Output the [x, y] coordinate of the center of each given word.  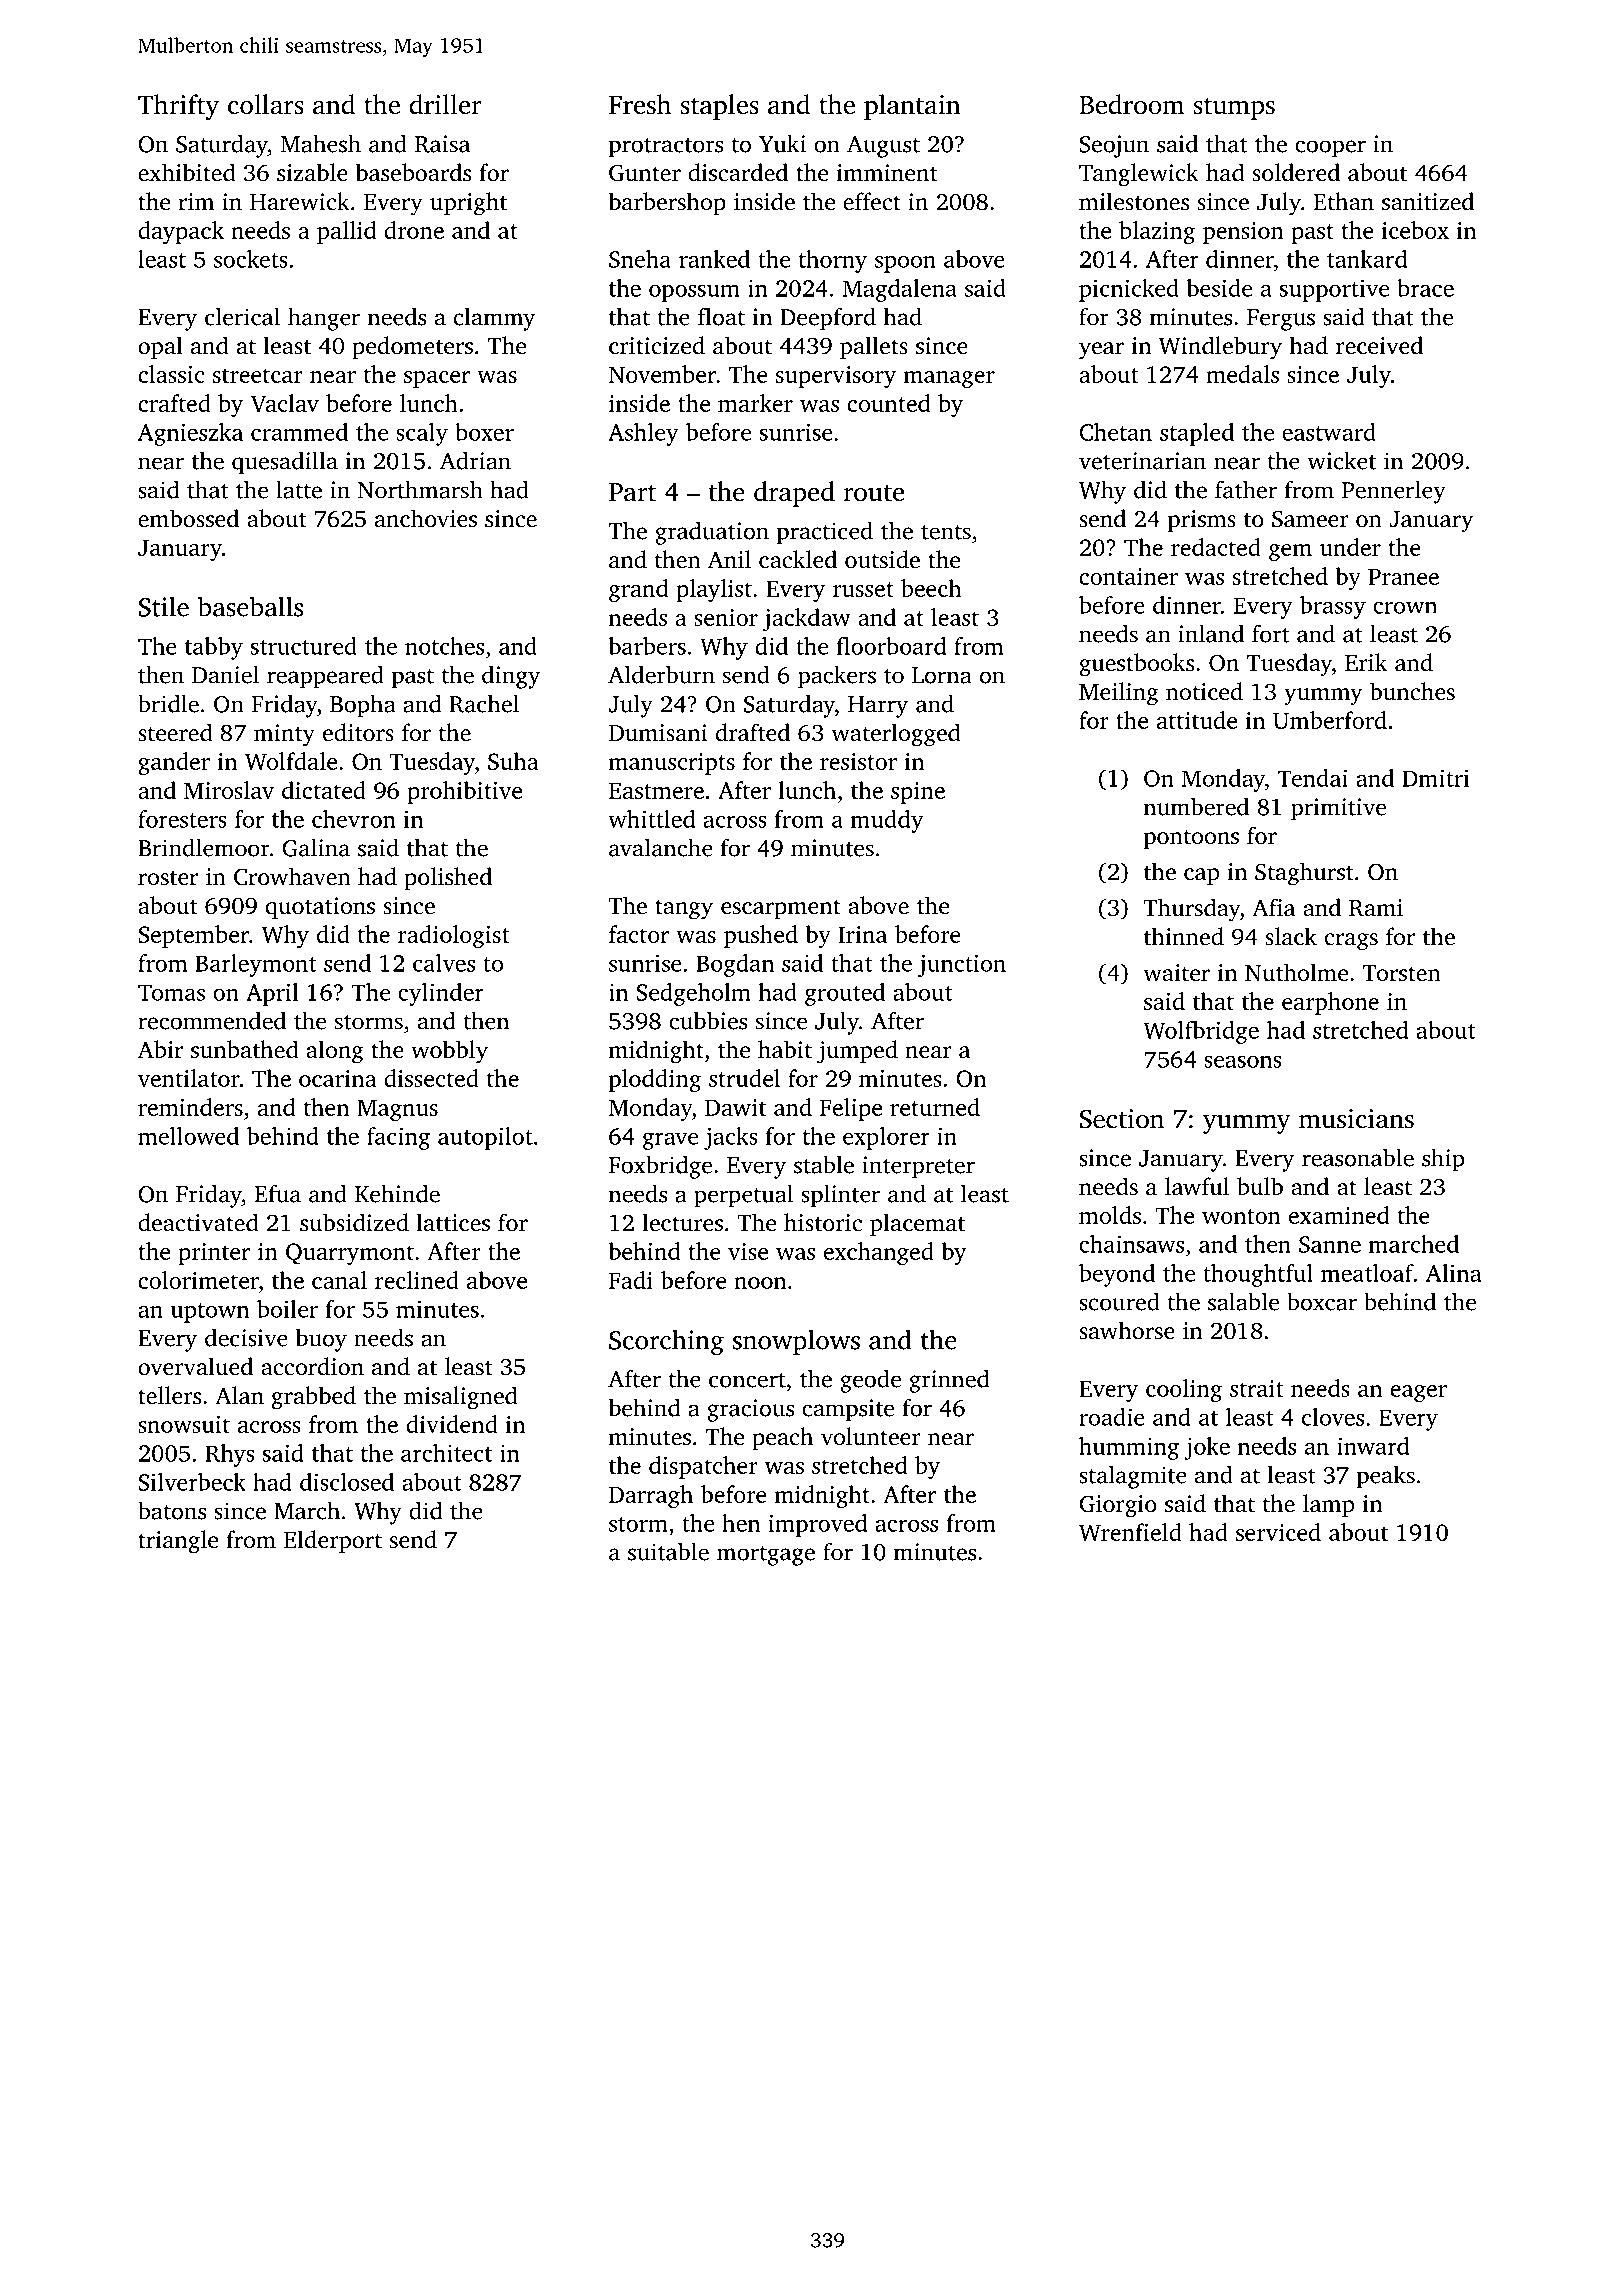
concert [747, 1380]
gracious [750, 1410]
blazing [1157, 232]
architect [446, 1453]
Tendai [1313, 778]
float [721, 316]
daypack [181, 232]
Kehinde [397, 1193]
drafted [753, 732]
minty [284, 735]
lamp [1328, 1505]
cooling [1184, 1390]
